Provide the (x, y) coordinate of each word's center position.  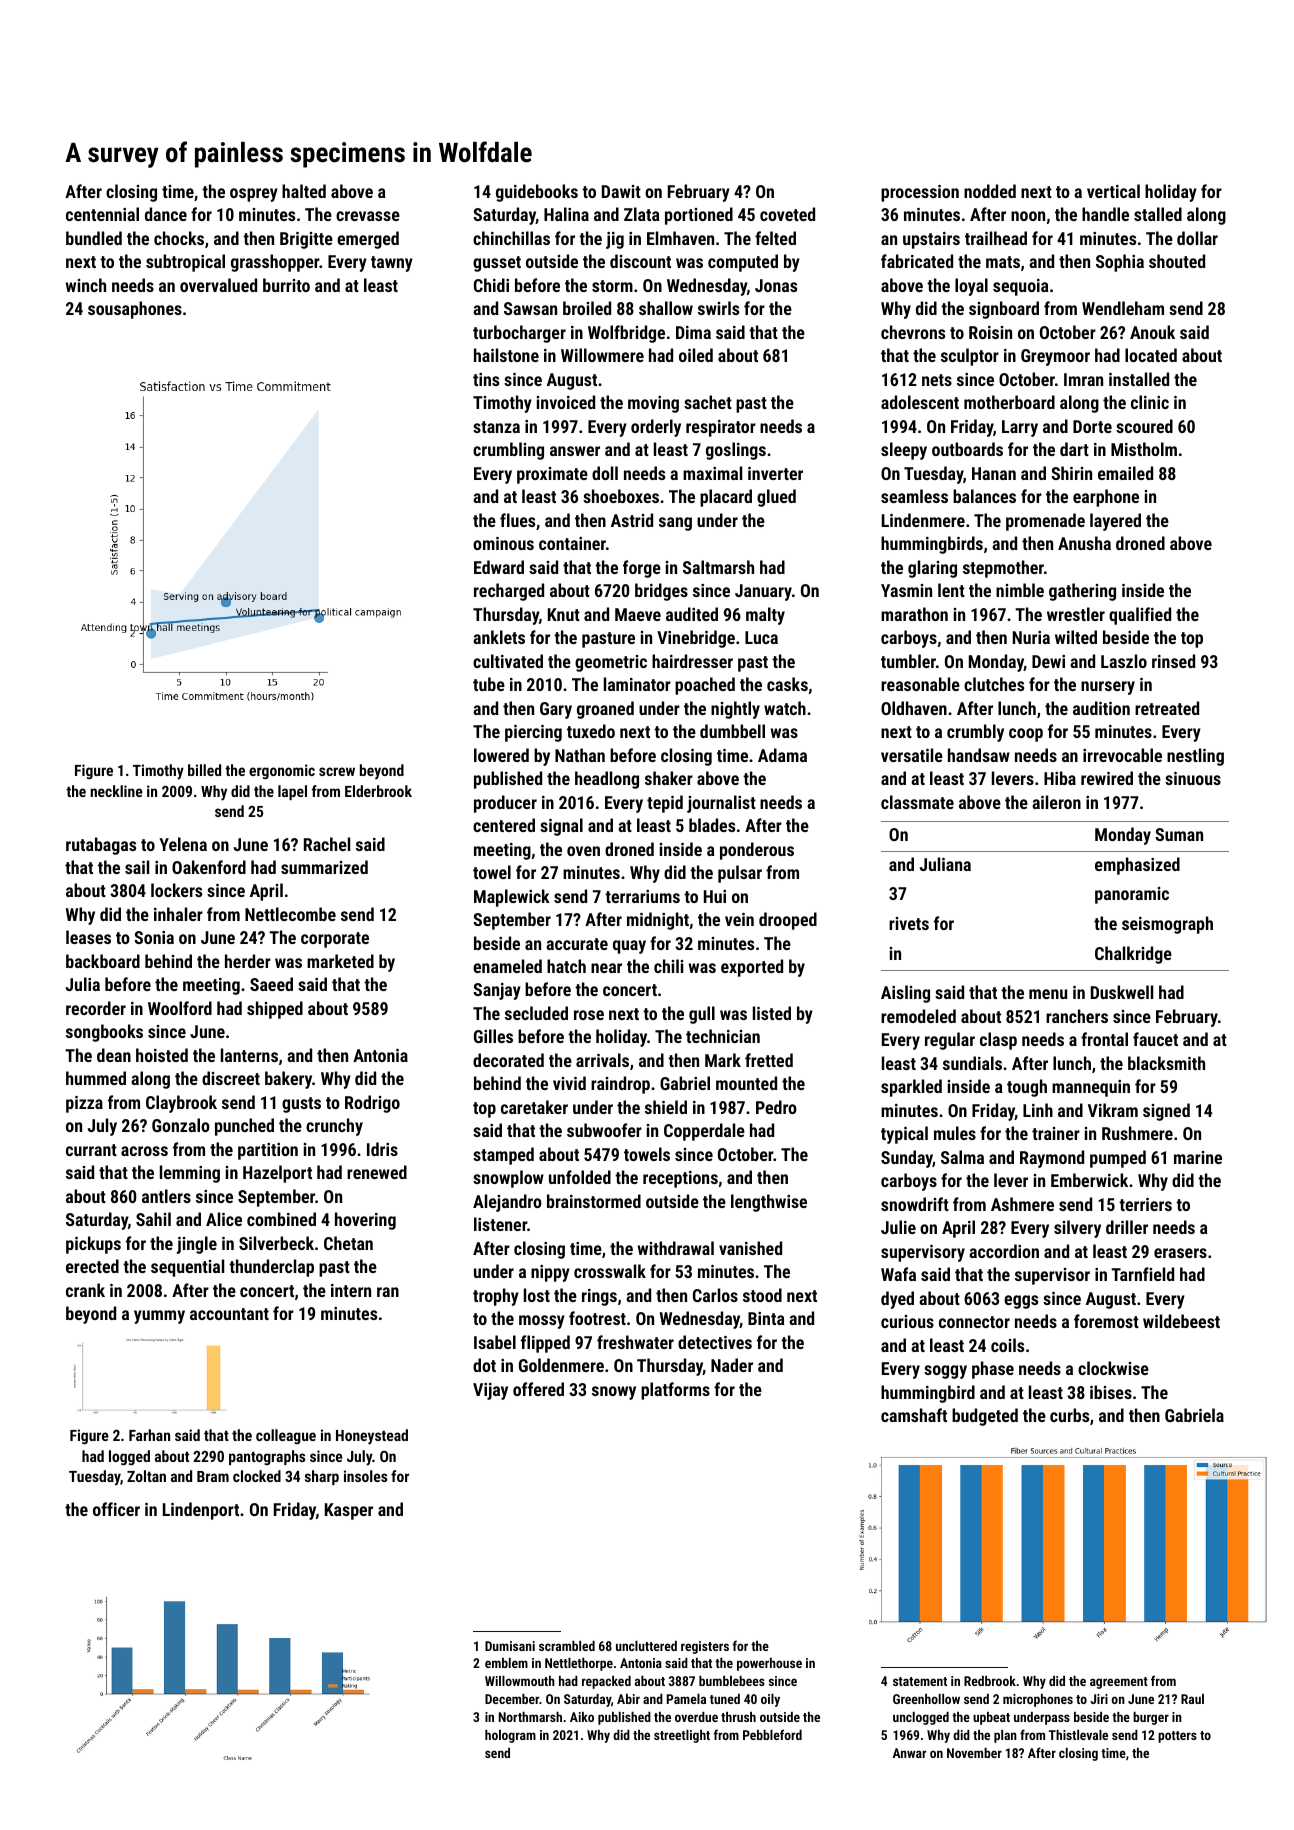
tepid (665, 804)
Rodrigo (372, 1104)
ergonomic (282, 771)
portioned (699, 216)
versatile (912, 755)
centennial (102, 214)
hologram (510, 1736)
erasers (1180, 1253)
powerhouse (769, 1664)
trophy (496, 1297)
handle (1105, 214)
